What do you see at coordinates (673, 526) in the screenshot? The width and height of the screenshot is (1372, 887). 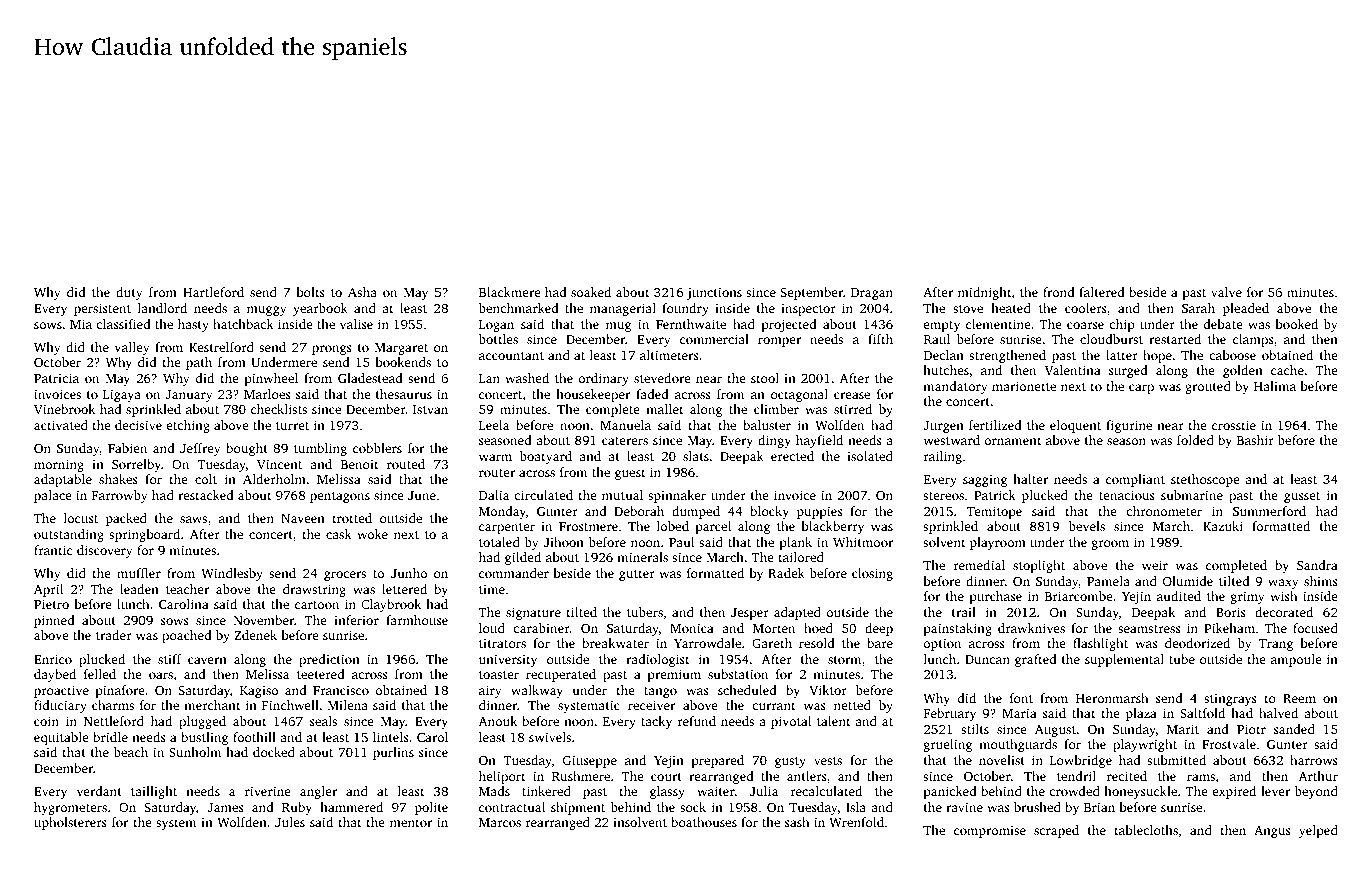 I see `lobed` at bounding box center [673, 526].
